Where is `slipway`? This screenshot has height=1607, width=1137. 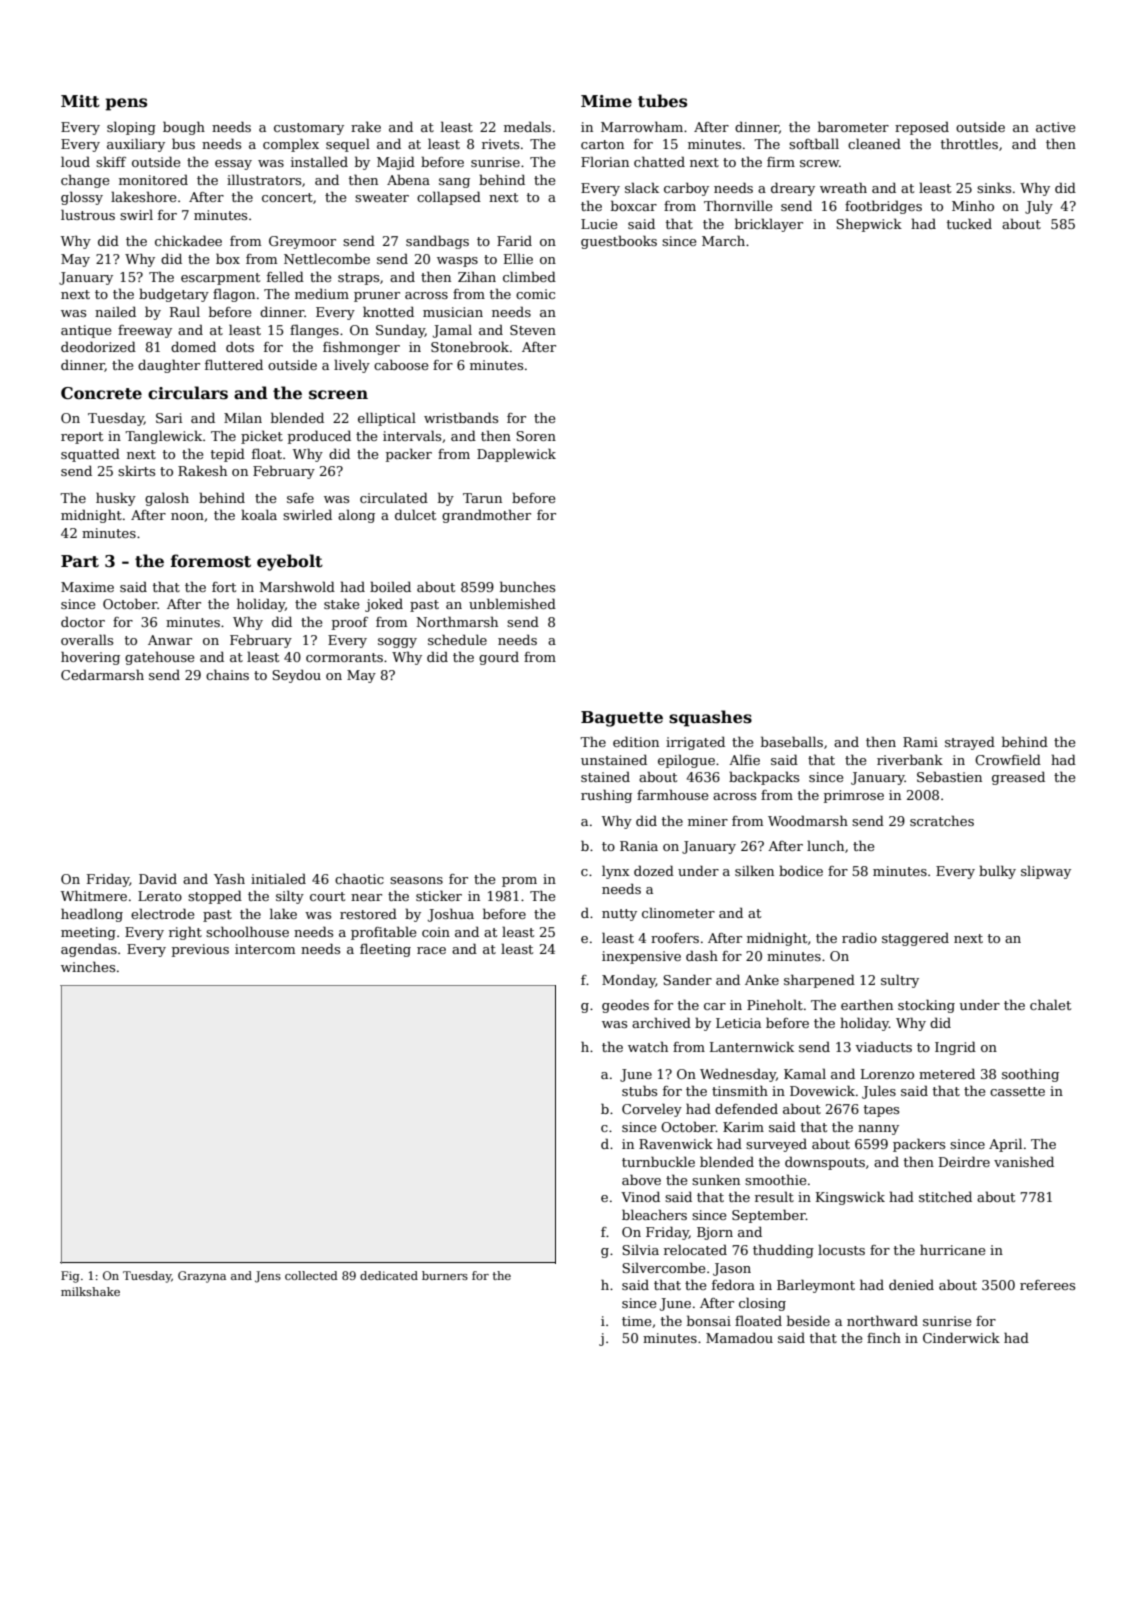 slipway is located at coordinates (1046, 872).
